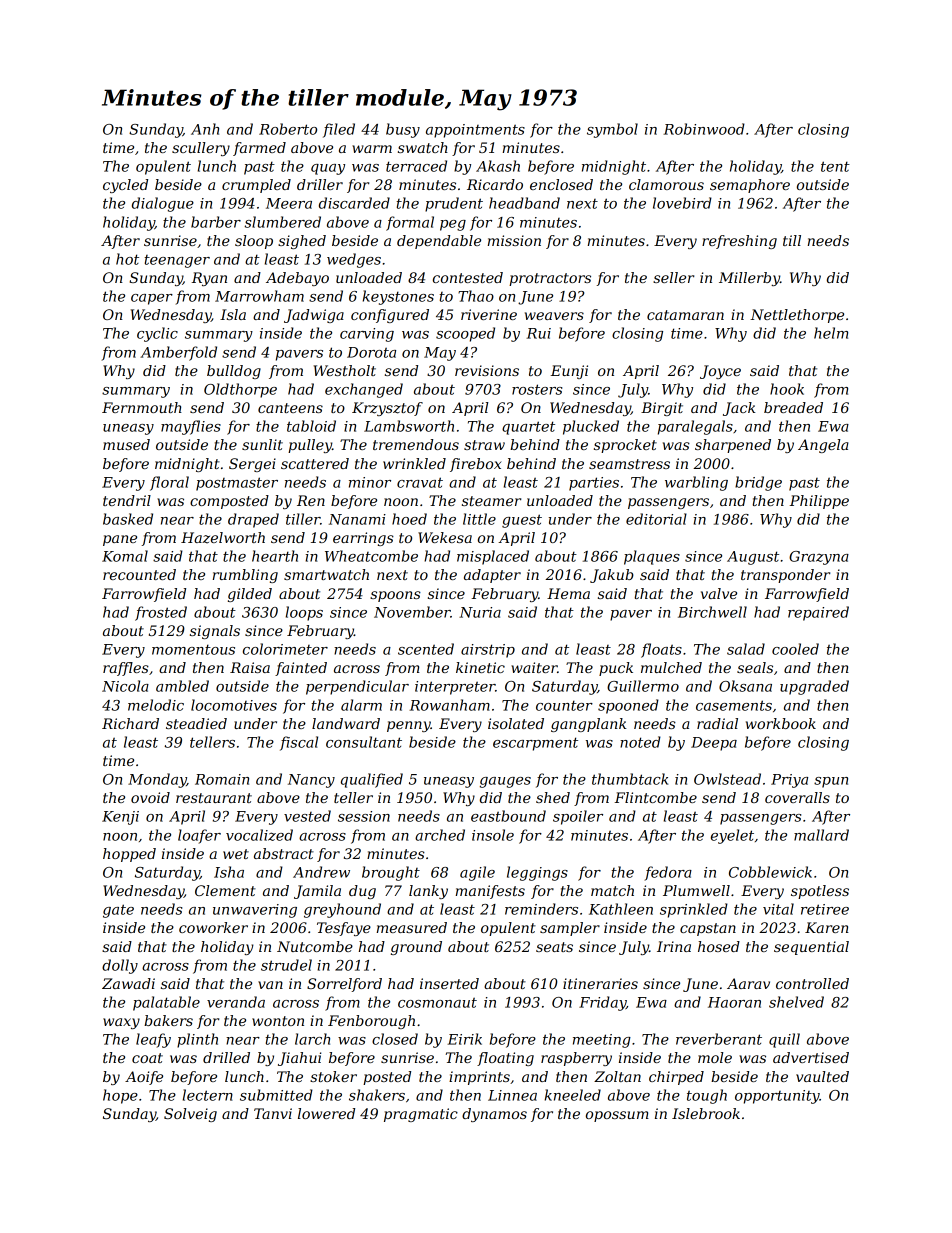 The width and height of the page is (952, 1233). I want to click on riverine, so click(489, 314).
